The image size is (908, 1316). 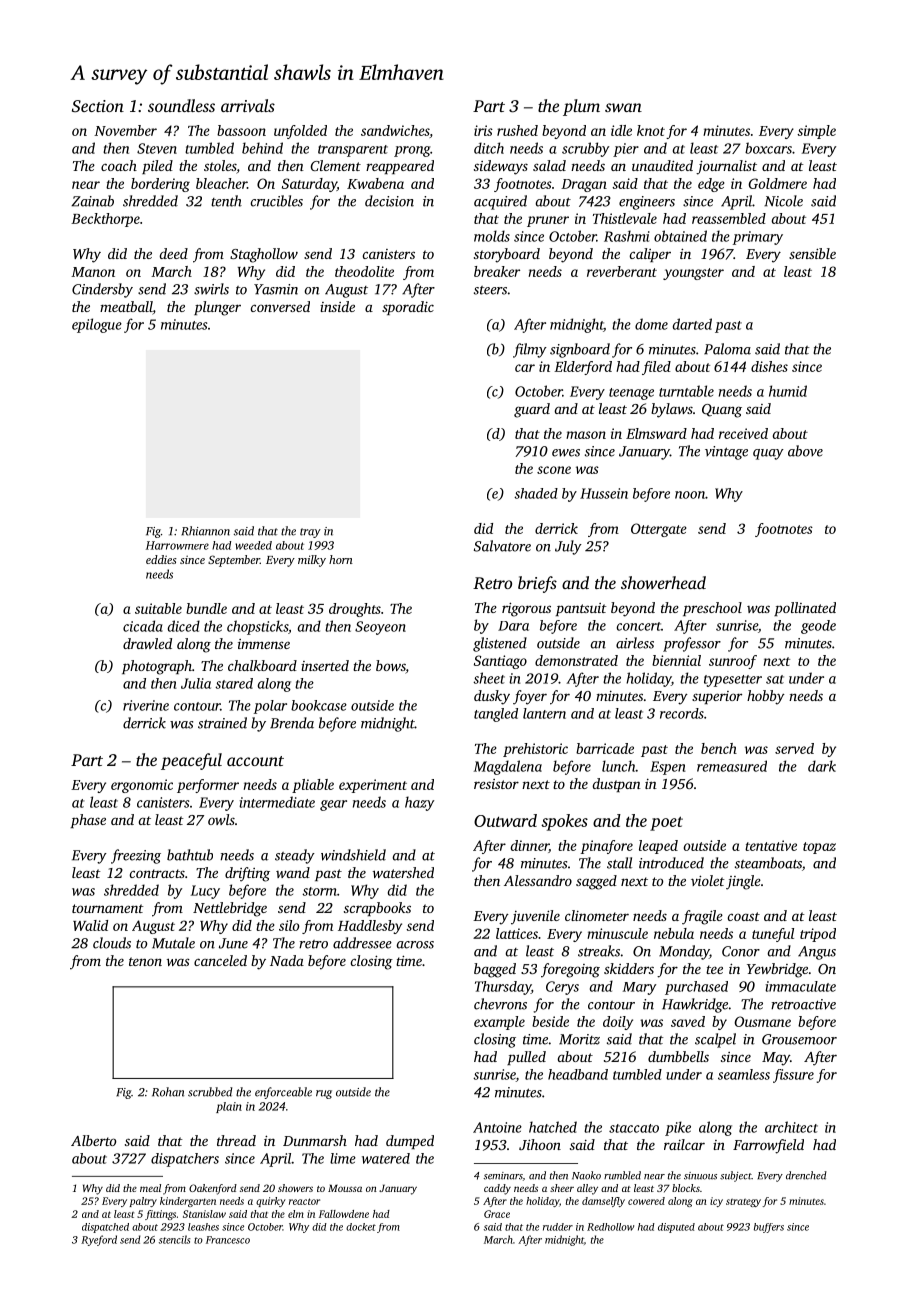 What do you see at coordinates (373, 786) in the screenshot?
I see `experiment` at bounding box center [373, 786].
